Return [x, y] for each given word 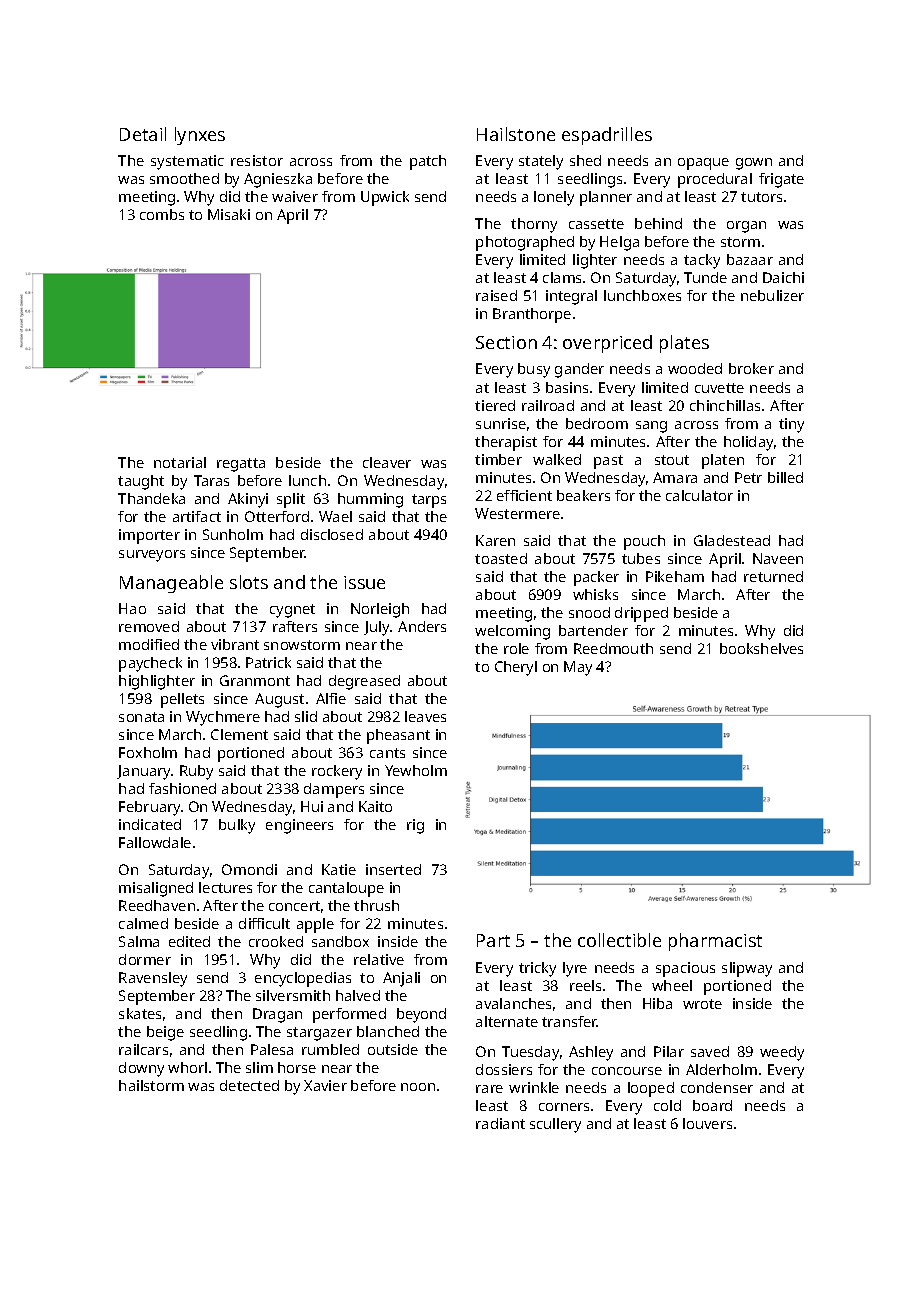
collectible [619, 940]
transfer [569, 1021]
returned [773, 576]
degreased [364, 682]
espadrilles [607, 136]
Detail [143, 134]
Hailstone [516, 134]
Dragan [277, 1015]
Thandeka [151, 498]
